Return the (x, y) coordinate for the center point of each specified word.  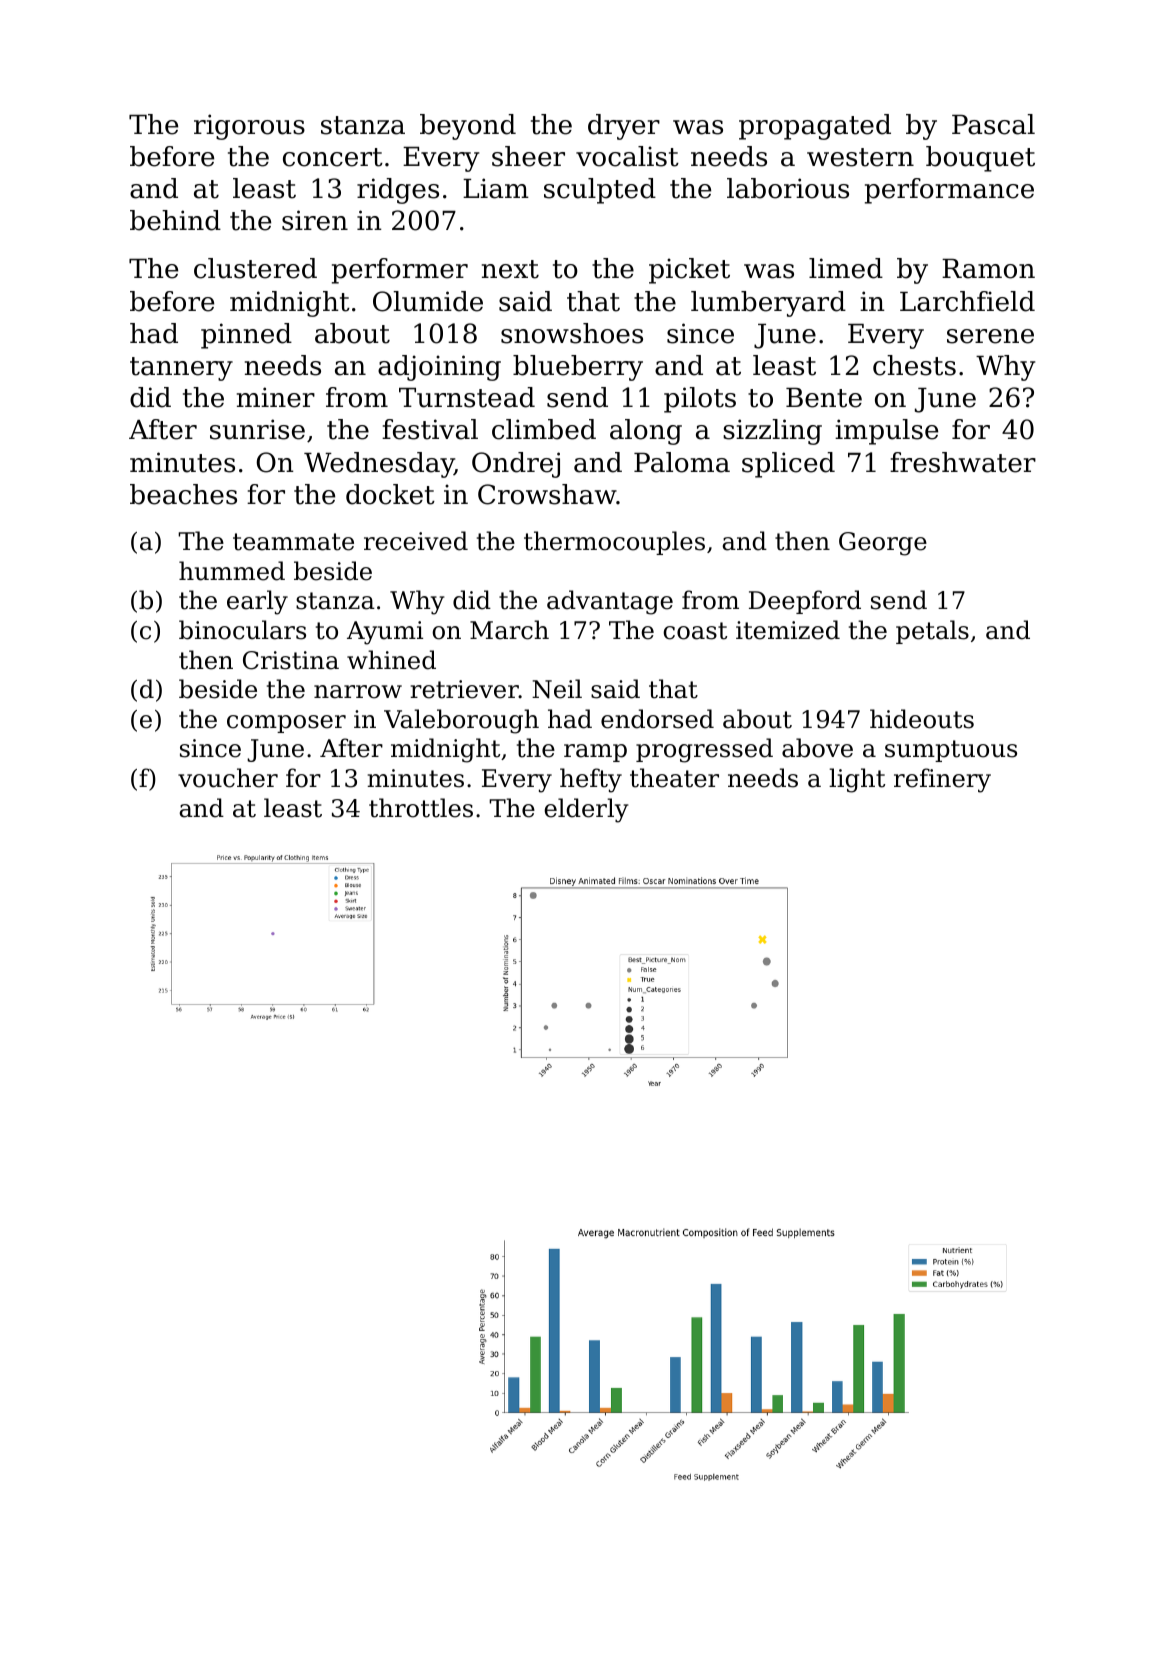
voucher (228, 778)
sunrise (257, 429)
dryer (624, 127)
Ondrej (516, 465)
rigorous (249, 127)
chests (914, 365)
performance (949, 191)
